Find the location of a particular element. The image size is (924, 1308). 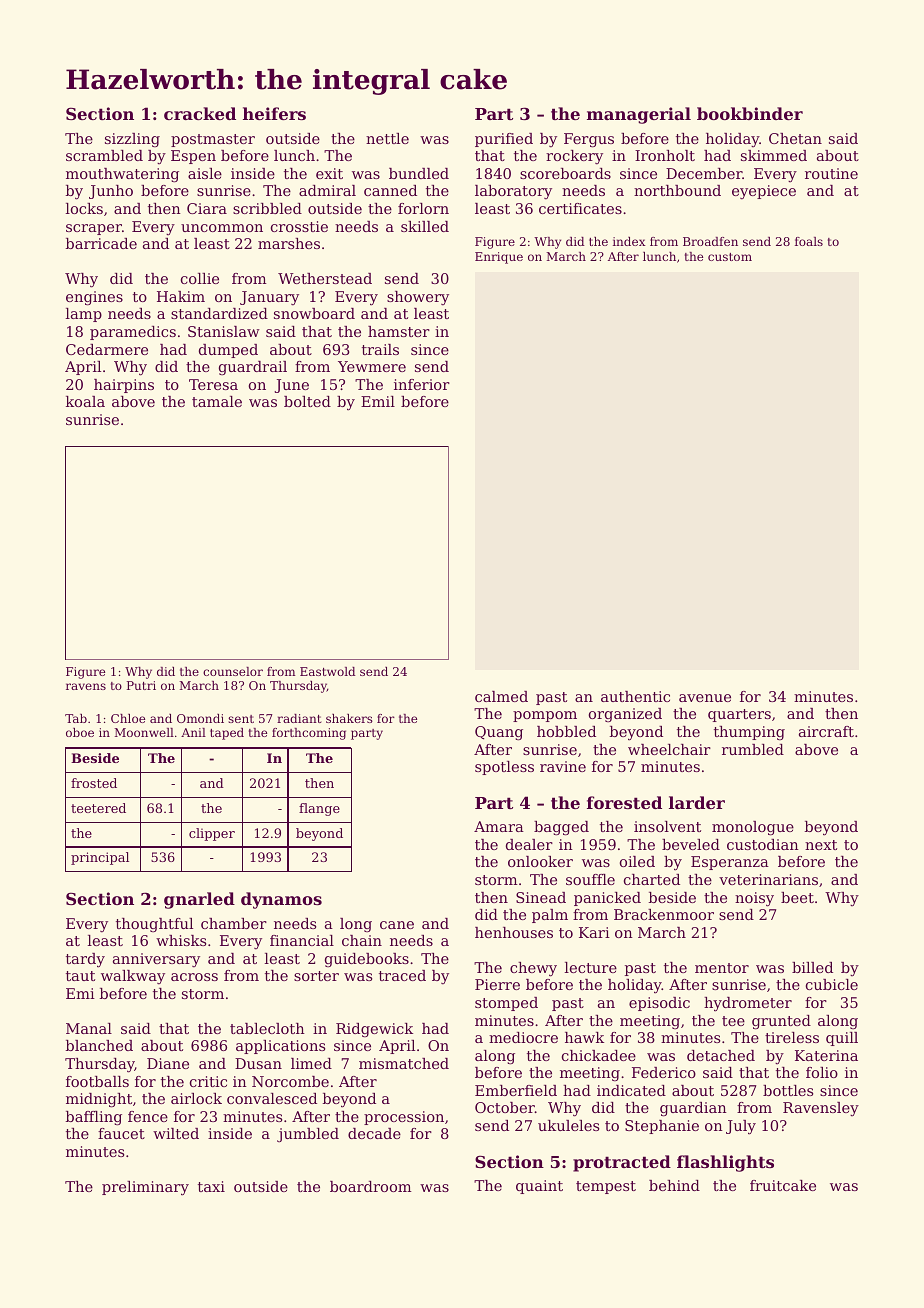

procession is located at coordinates (404, 1118).
